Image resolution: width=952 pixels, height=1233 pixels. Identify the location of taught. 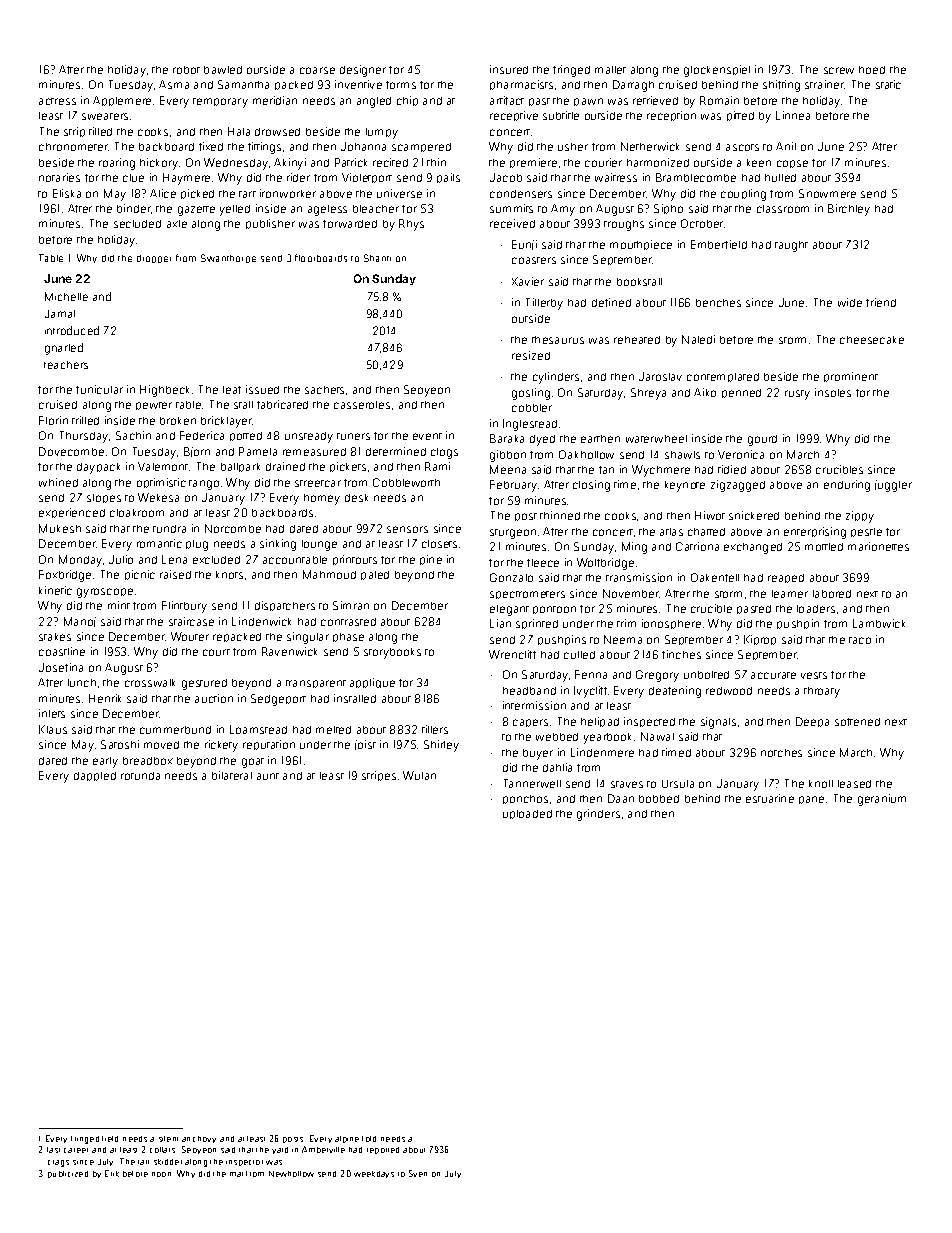
(791, 246).
